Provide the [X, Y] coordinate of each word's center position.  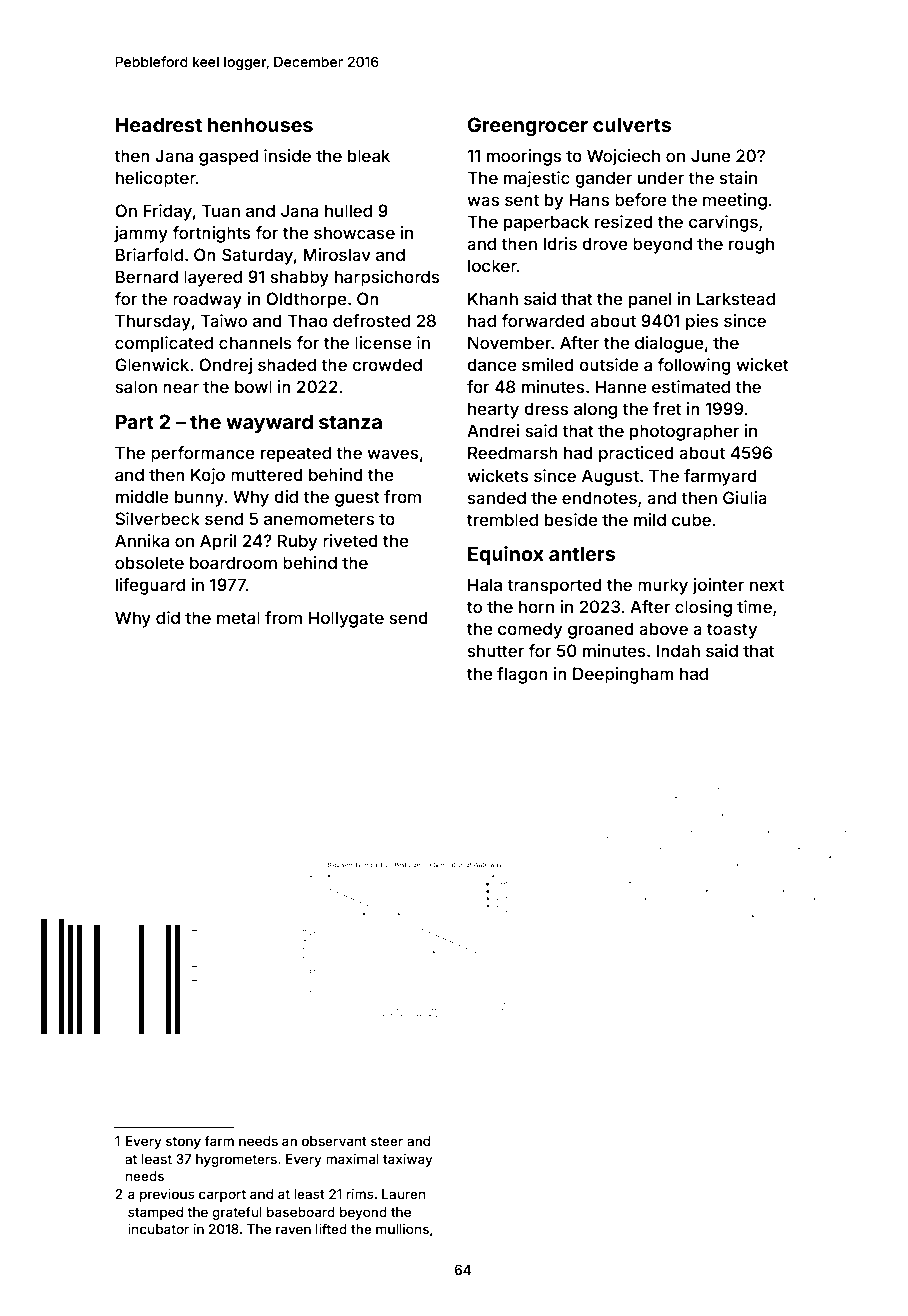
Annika [142, 540]
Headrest [159, 124]
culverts [632, 124]
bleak [369, 155]
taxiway [408, 1160]
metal [238, 617]
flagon [522, 675]
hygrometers [236, 1160]
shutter [496, 650]
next [767, 585]
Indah [678, 650]
